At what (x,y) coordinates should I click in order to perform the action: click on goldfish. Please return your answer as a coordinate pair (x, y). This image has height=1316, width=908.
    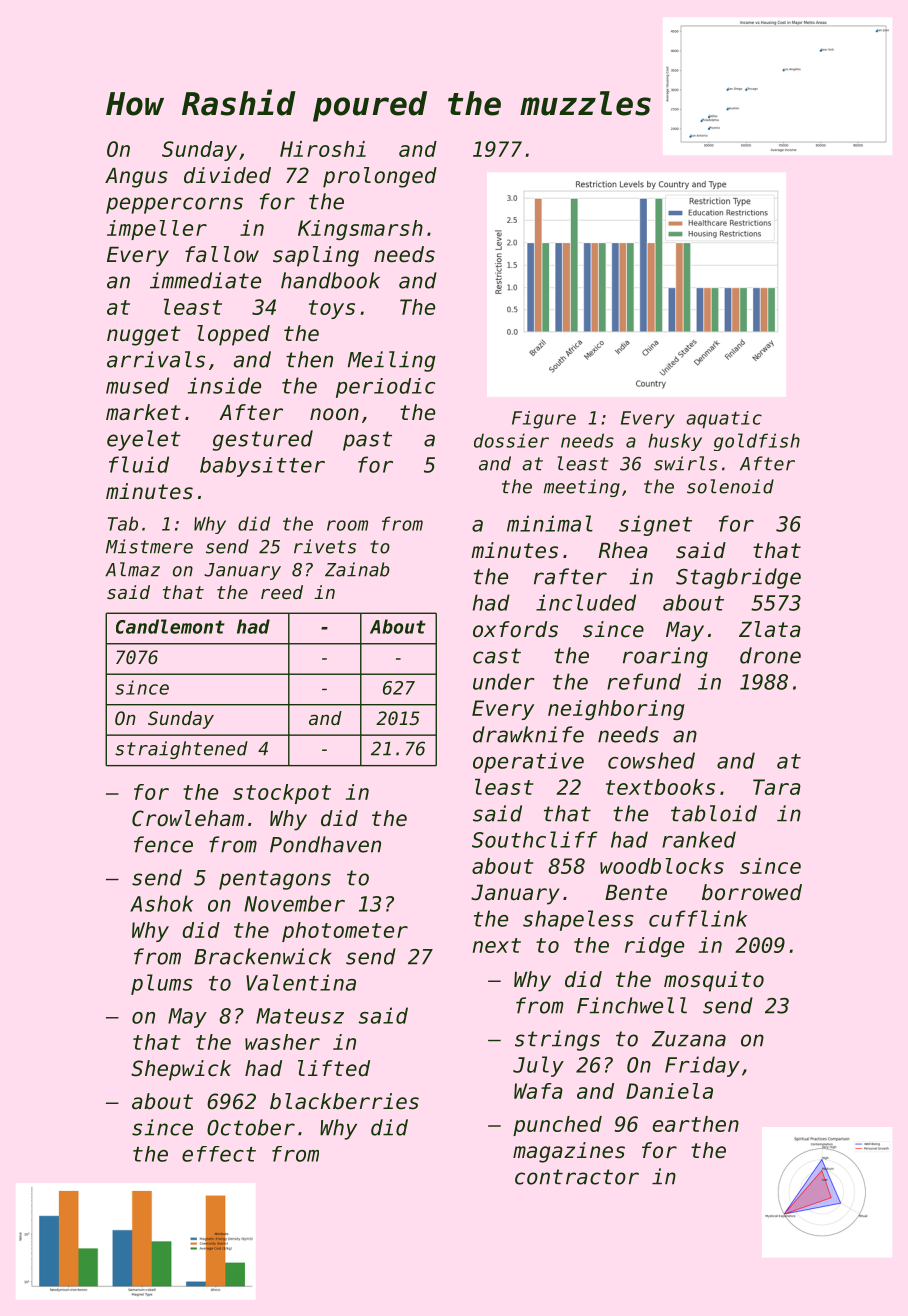
    Looking at the image, I should click on (757, 442).
